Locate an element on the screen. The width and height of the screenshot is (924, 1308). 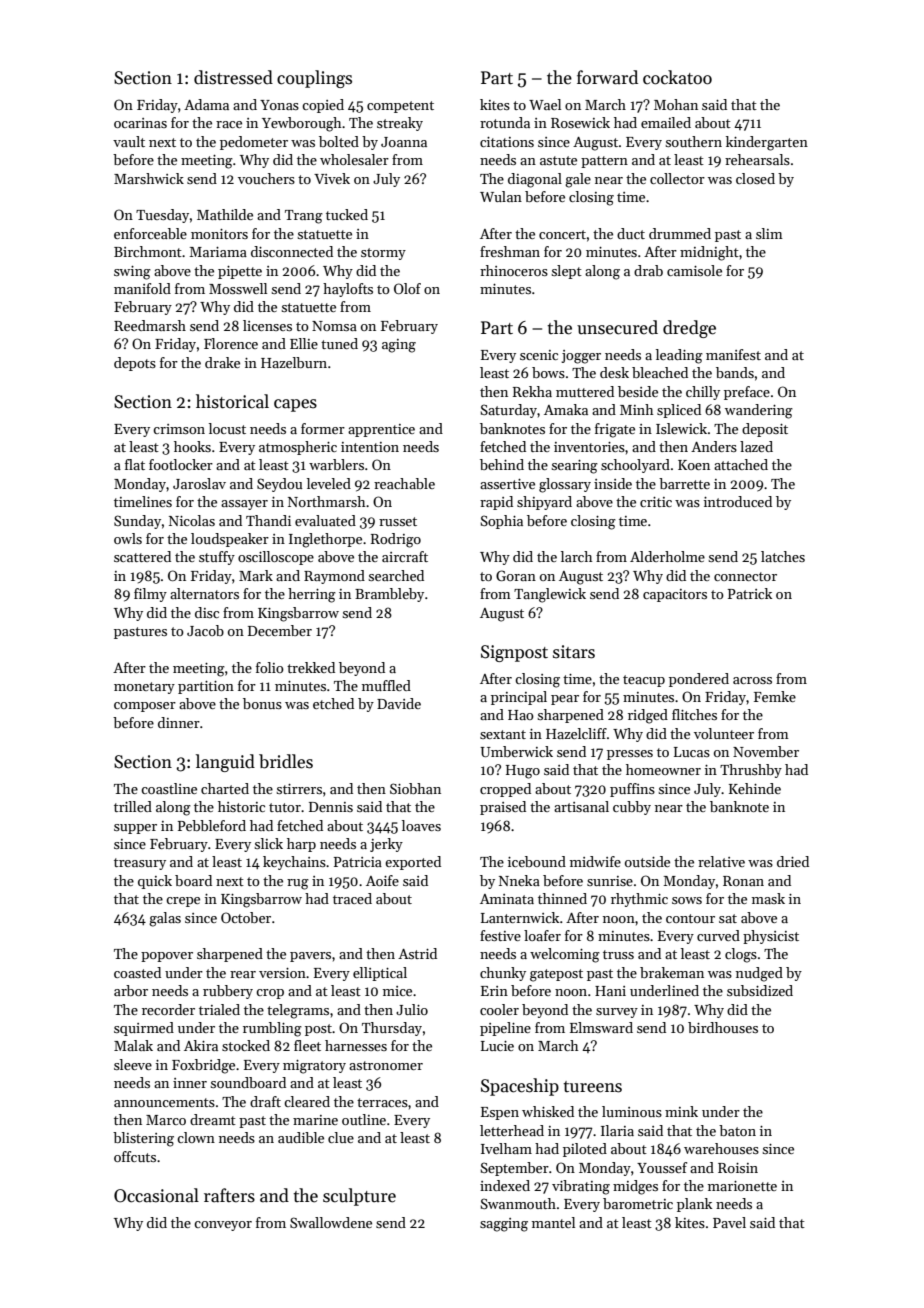
Patrick is located at coordinates (750, 593).
